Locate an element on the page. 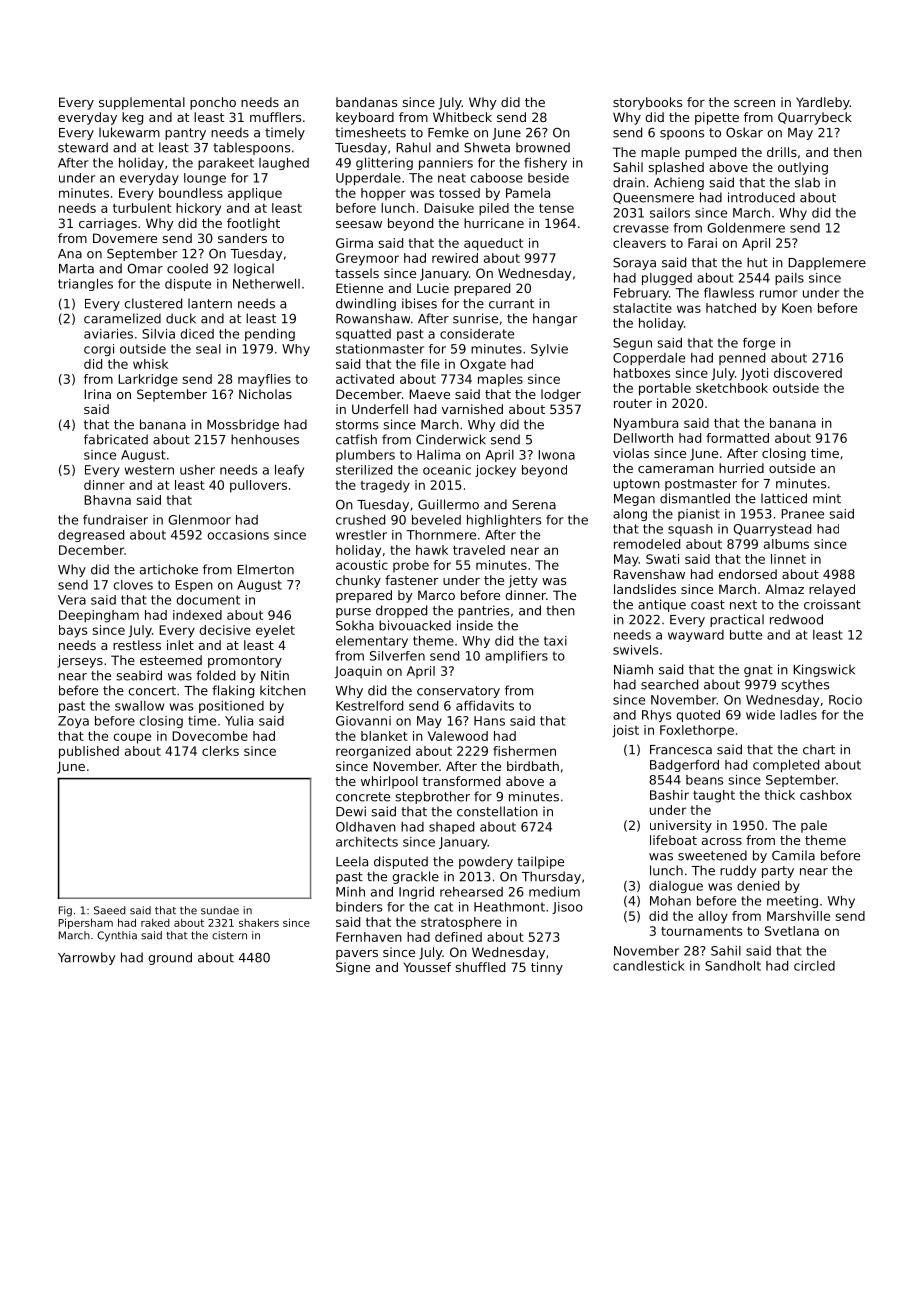 The image size is (924, 1308). pails is located at coordinates (789, 279).
